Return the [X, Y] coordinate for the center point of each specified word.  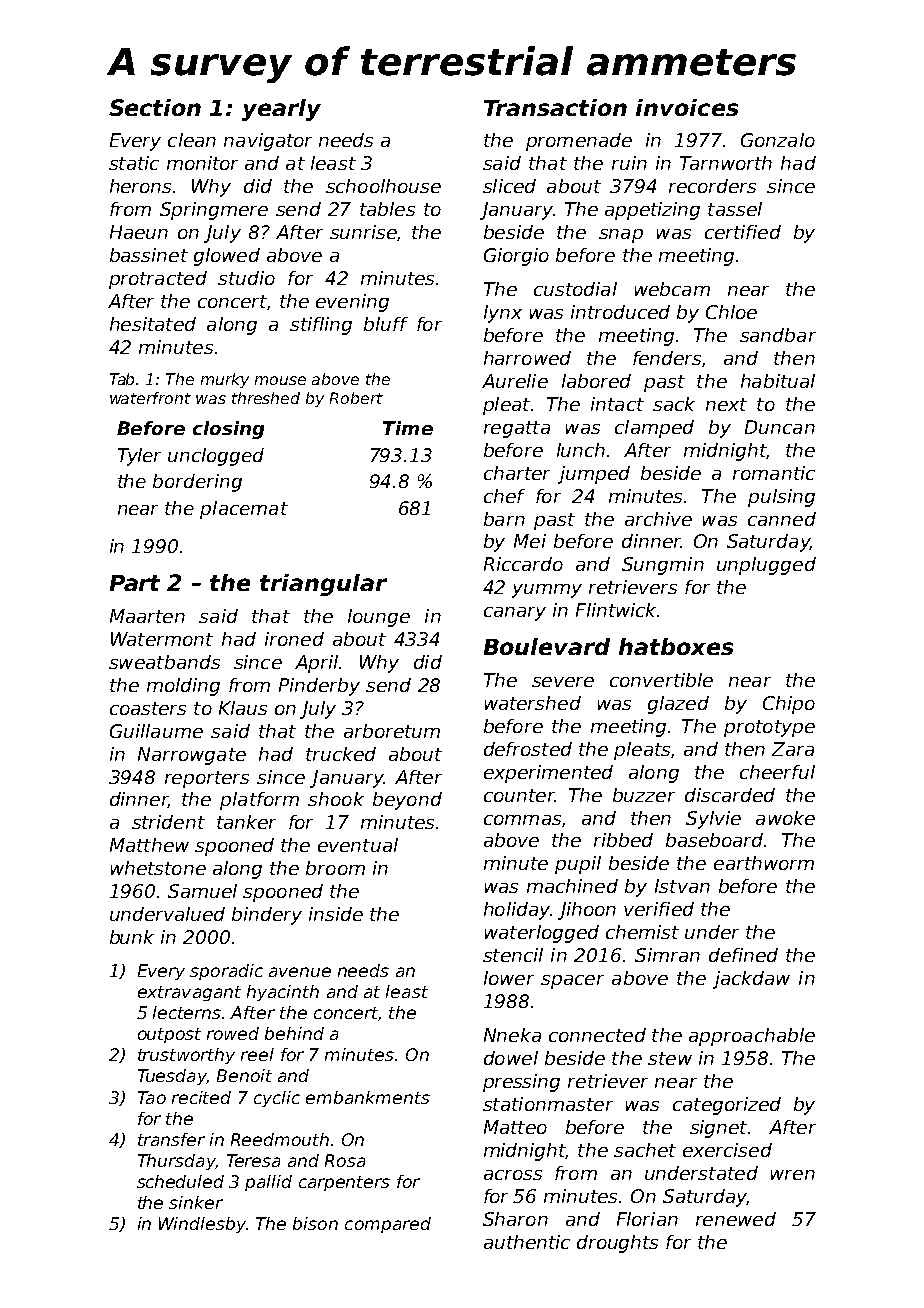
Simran [667, 955]
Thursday [177, 1162]
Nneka [512, 1035]
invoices [687, 107]
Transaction [555, 107]
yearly [281, 110]
